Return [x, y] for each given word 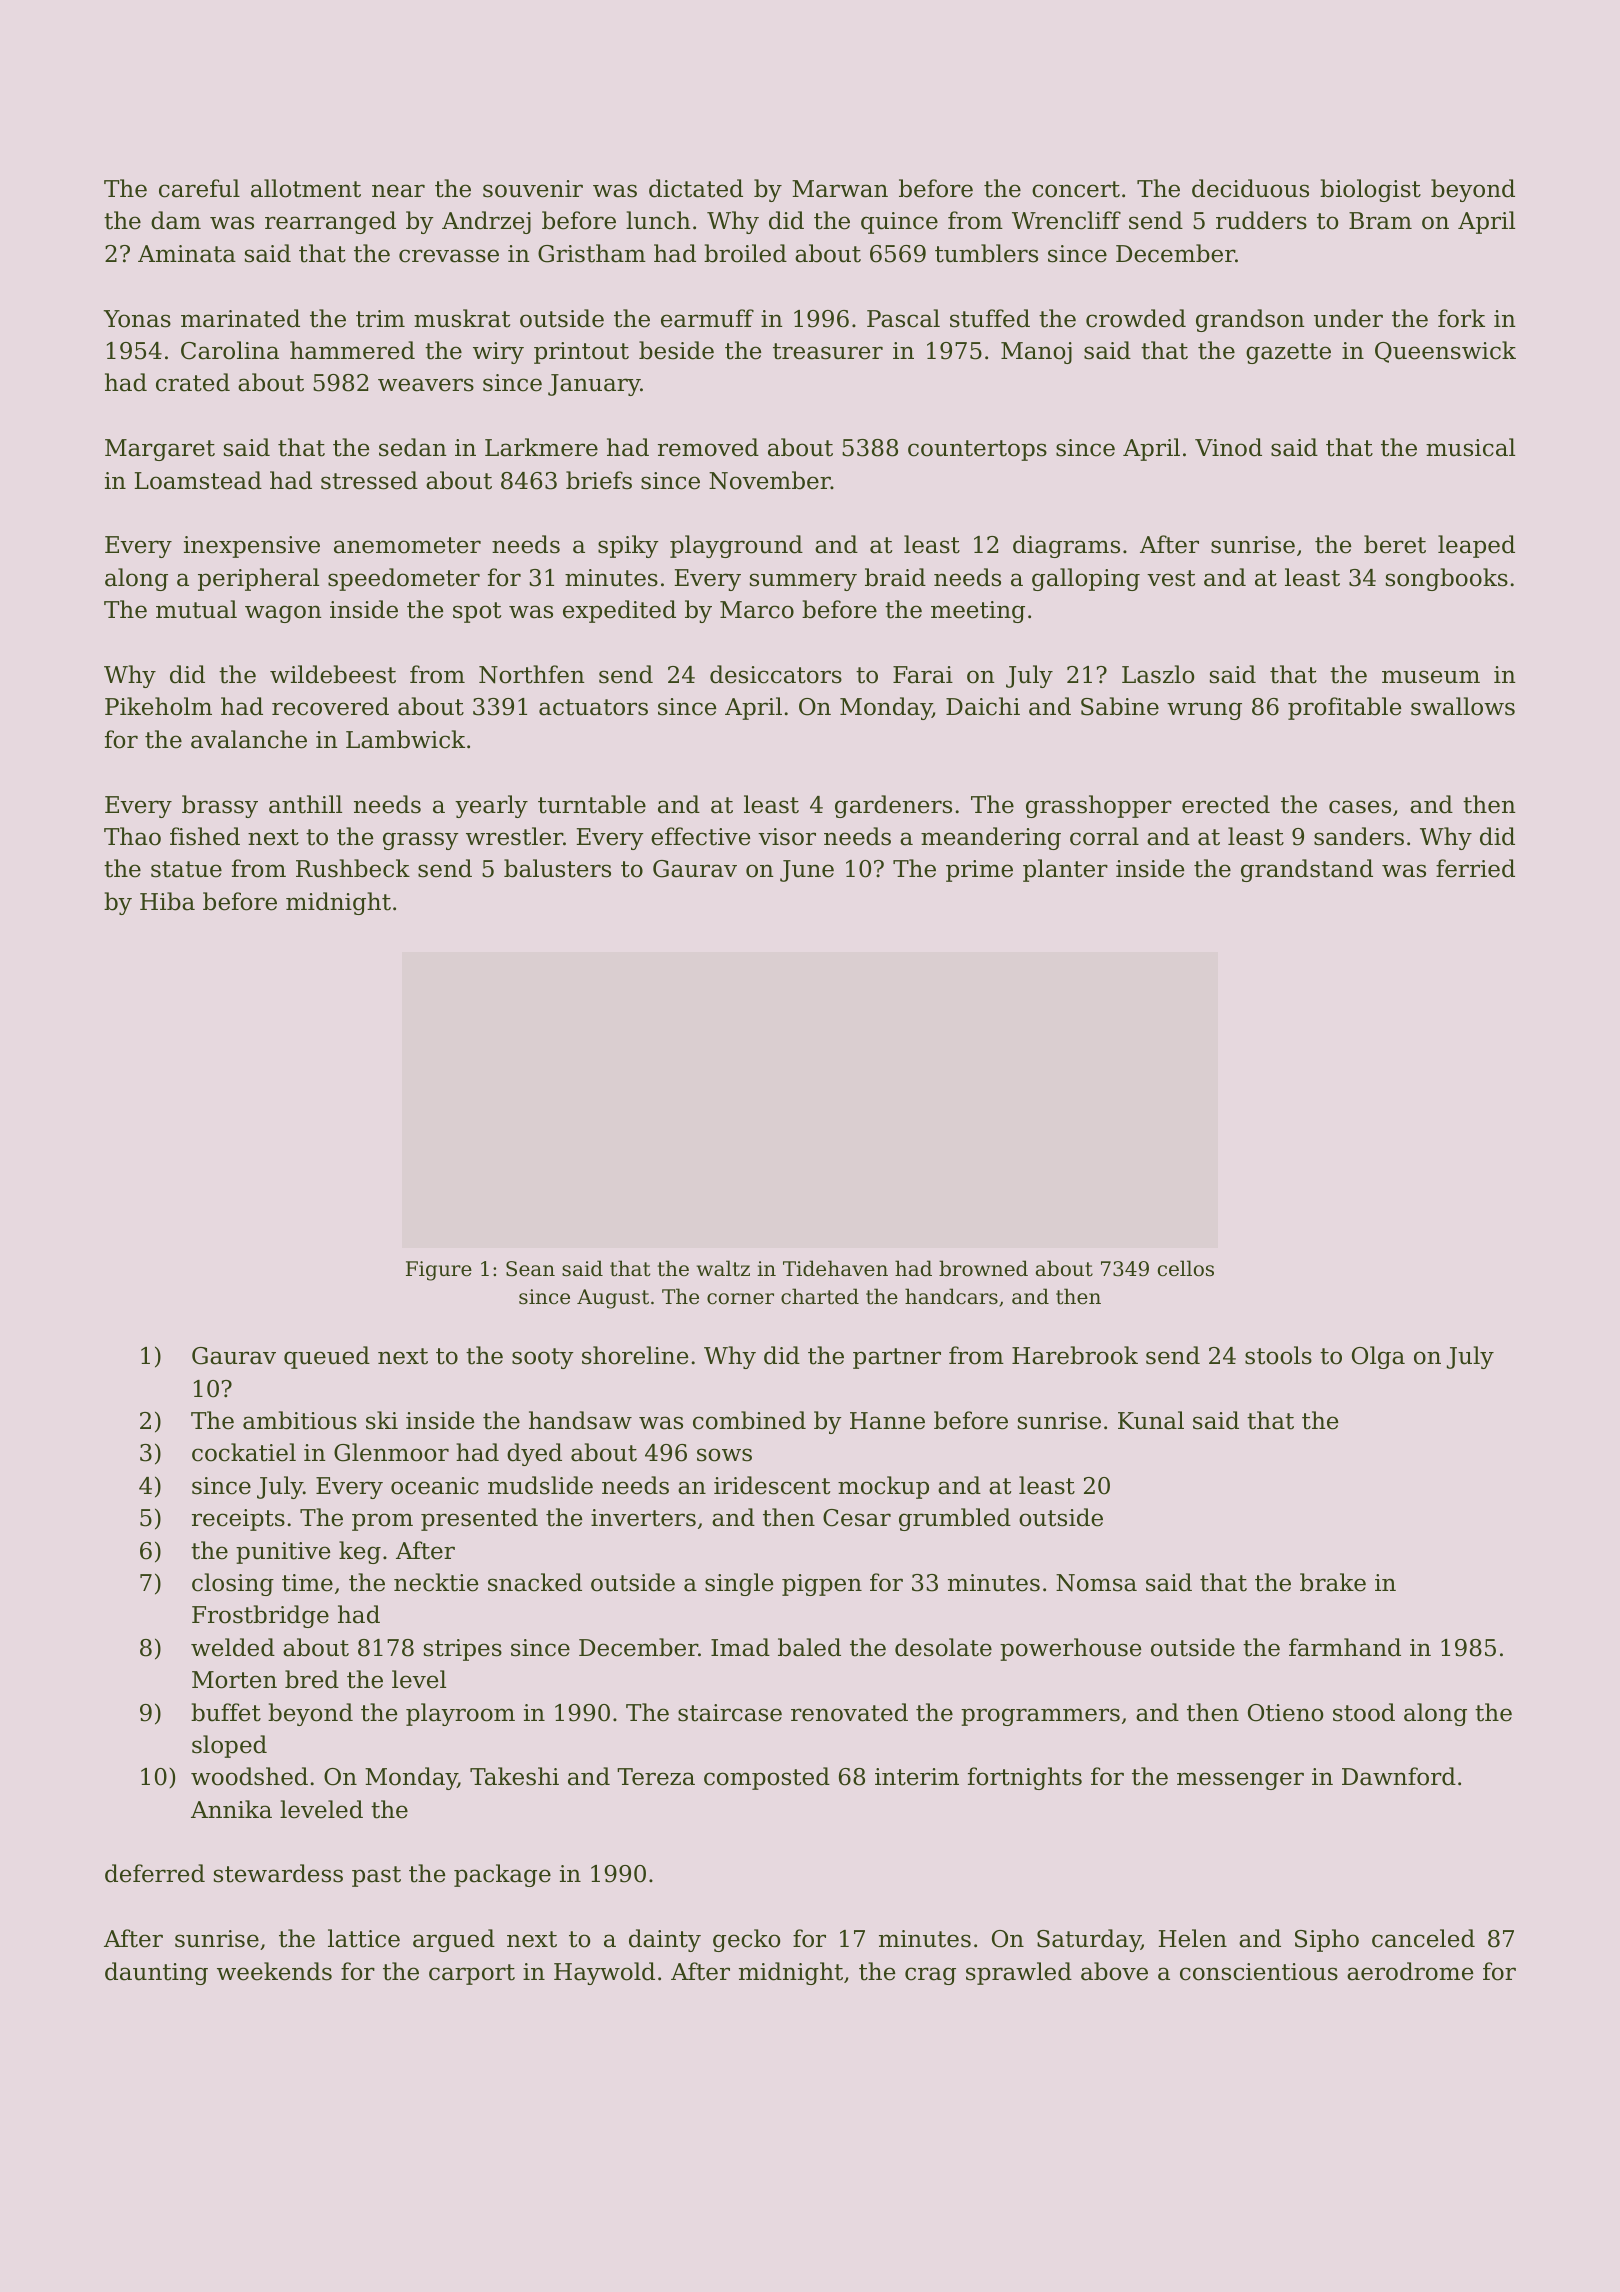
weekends [274, 1971]
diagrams [1066, 546]
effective [700, 836]
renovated [849, 1712]
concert [1076, 189]
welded [233, 1647]
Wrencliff [1066, 220]
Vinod [1228, 447]
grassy [421, 841]
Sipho [1327, 1940]
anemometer [407, 545]
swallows [1463, 706]
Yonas [137, 319]
